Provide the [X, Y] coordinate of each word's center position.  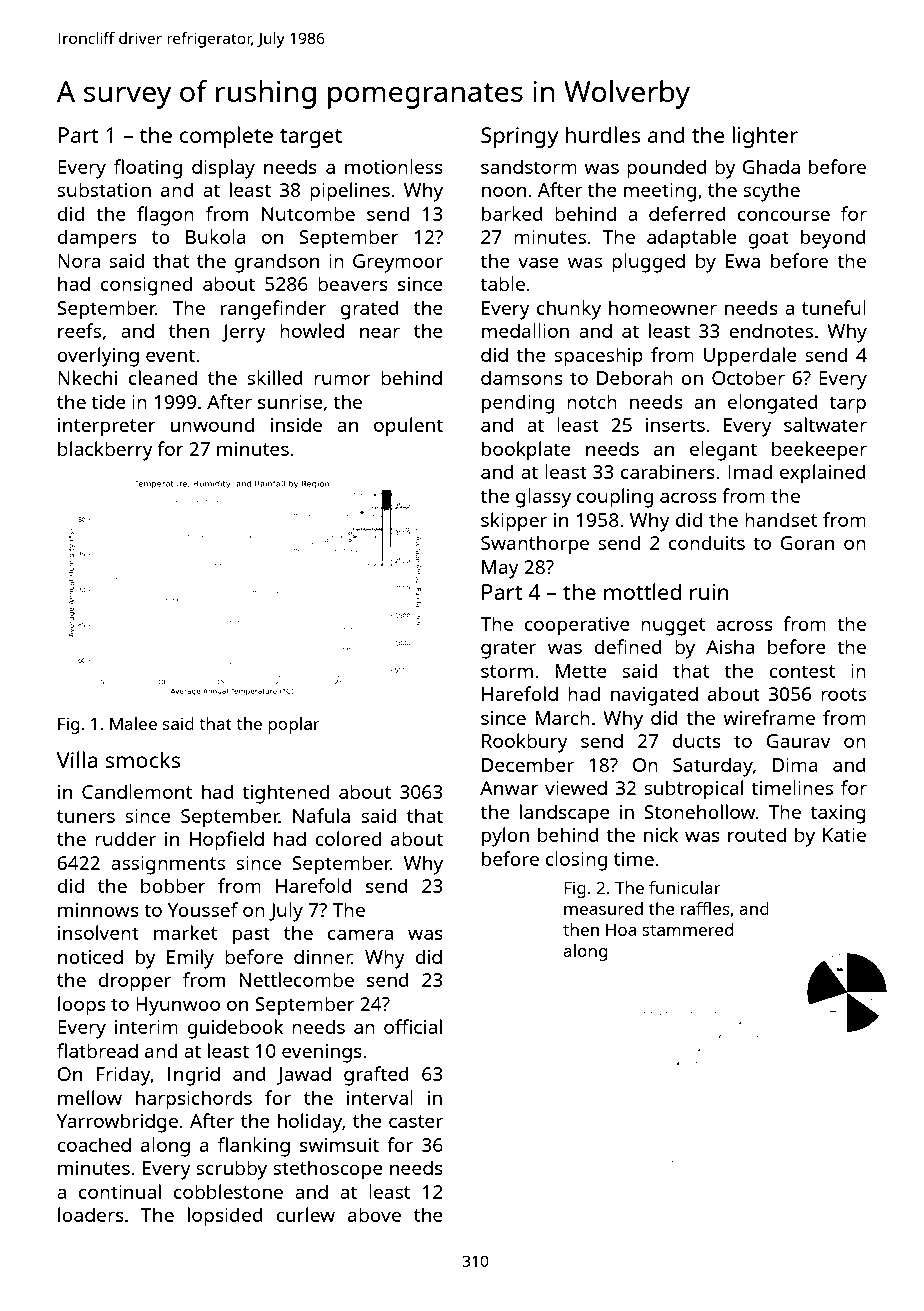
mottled [642, 591]
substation [104, 189]
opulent [408, 427]
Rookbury [525, 743]
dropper [134, 982]
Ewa [743, 261]
